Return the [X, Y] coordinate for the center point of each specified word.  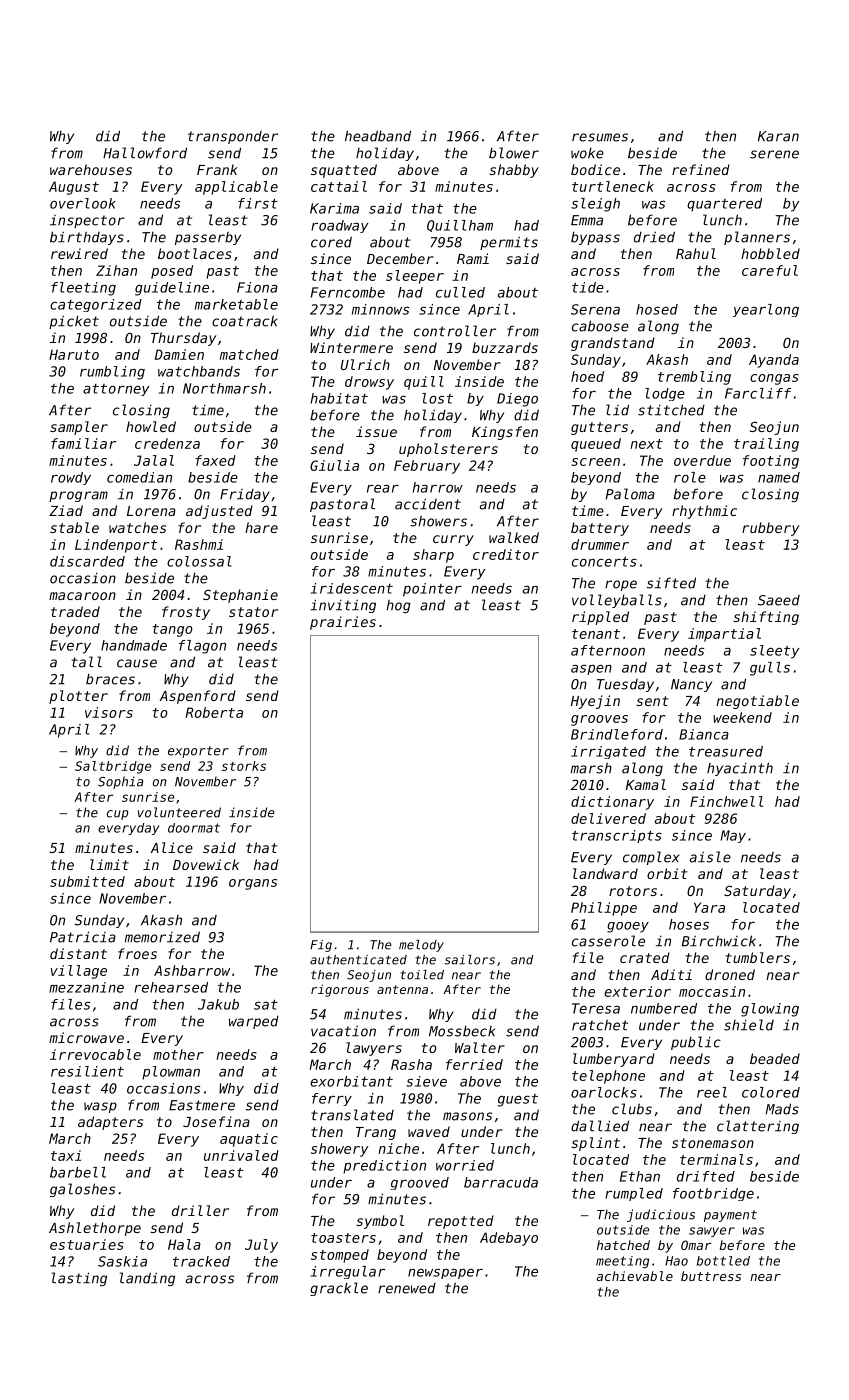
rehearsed [171, 987]
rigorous [340, 990]
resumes [600, 137]
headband [378, 136]
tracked [201, 1261]
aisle [710, 857]
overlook [83, 203]
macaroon [82, 596]
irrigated [608, 752]
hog [398, 606]
